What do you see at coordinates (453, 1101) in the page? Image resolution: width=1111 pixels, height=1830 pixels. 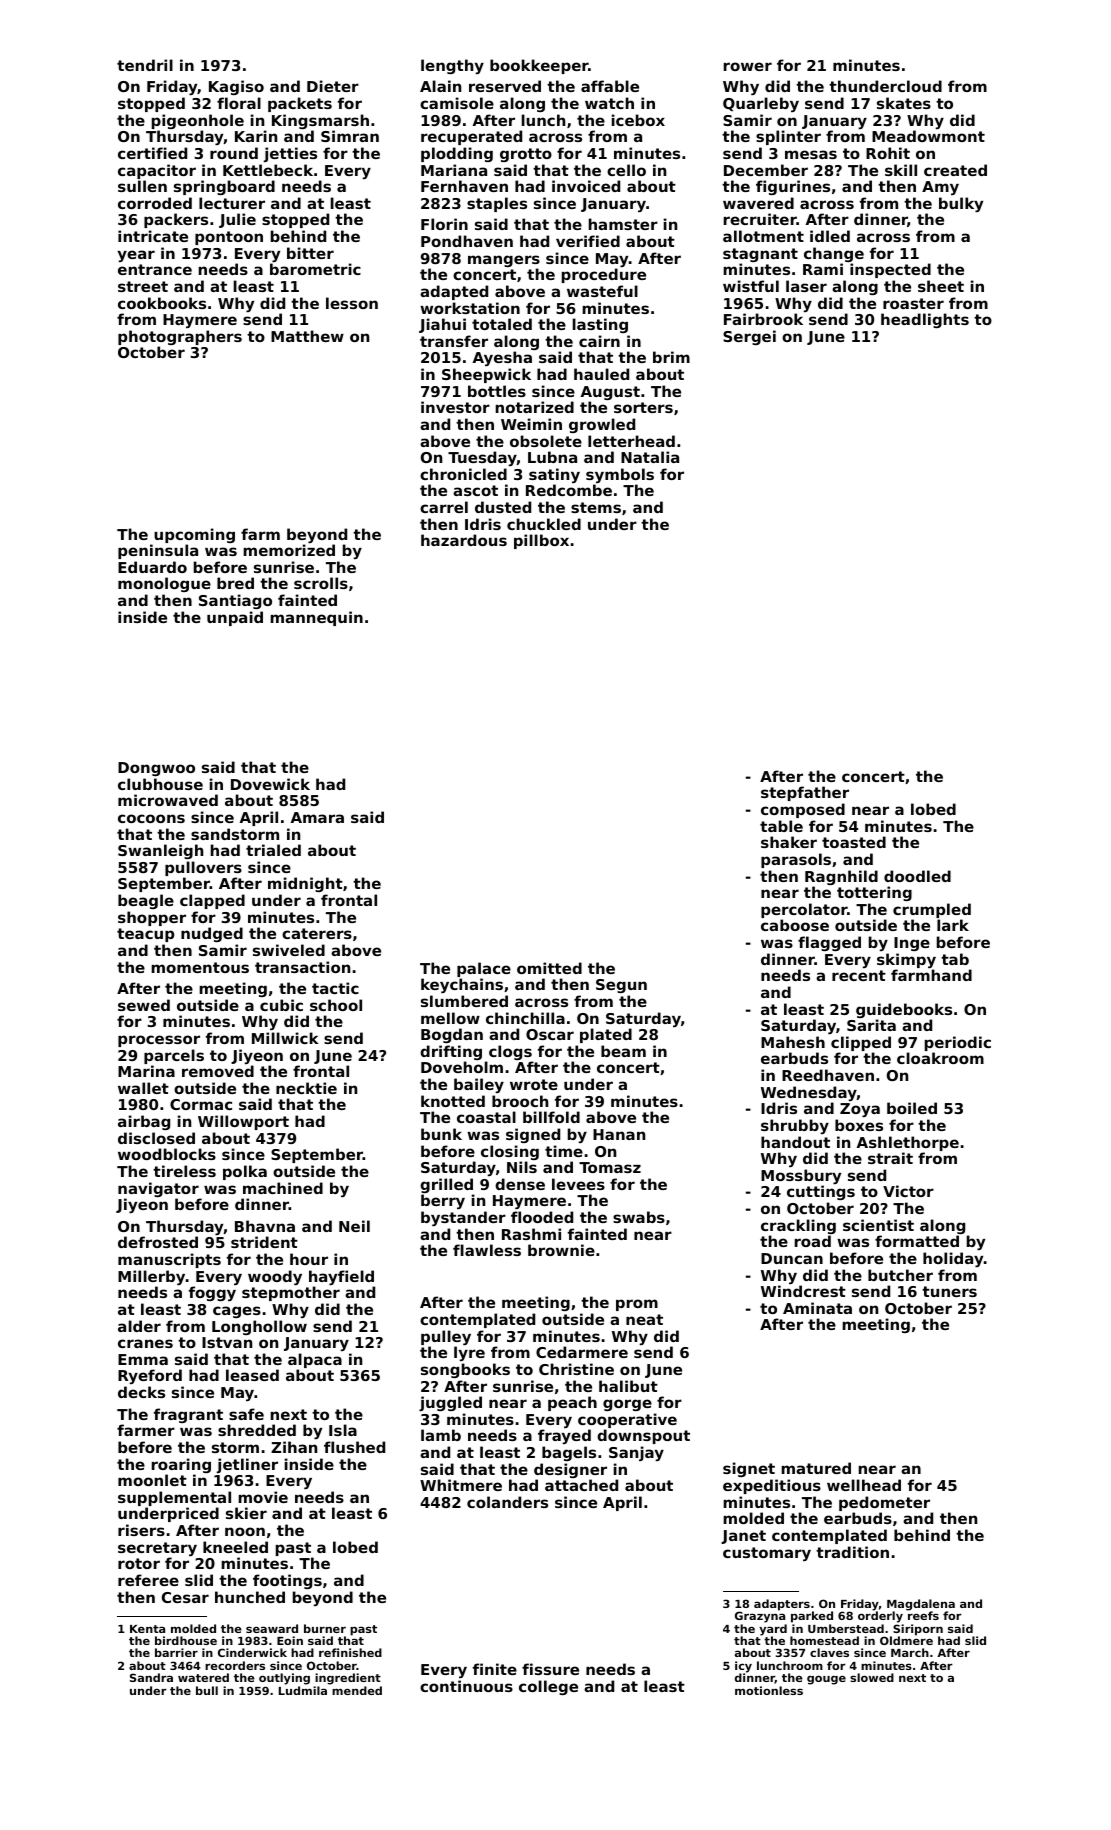 I see `knotted` at bounding box center [453, 1101].
